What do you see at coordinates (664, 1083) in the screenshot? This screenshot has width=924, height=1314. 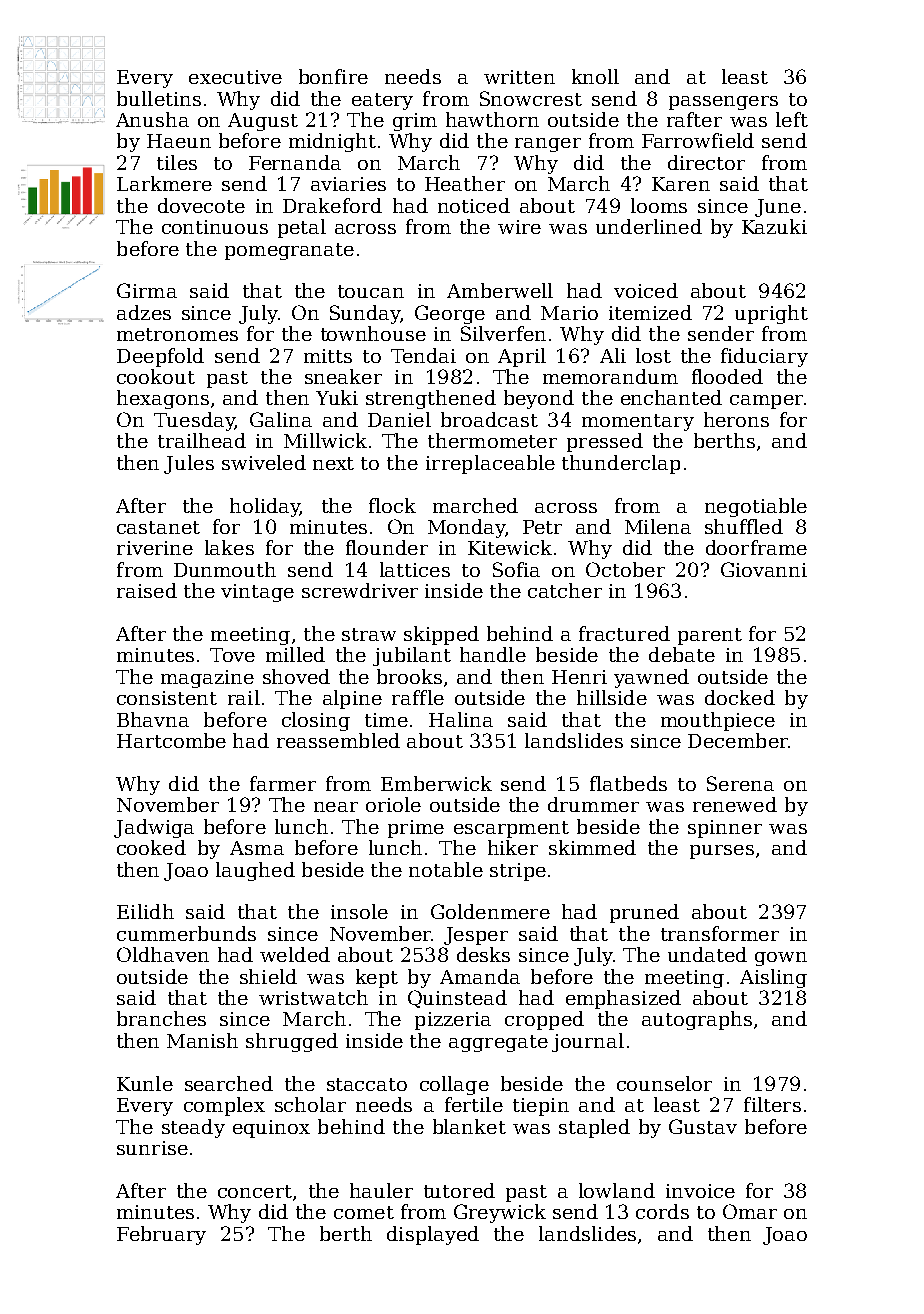 I see `counselor` at bounding box center [664, 1083].
